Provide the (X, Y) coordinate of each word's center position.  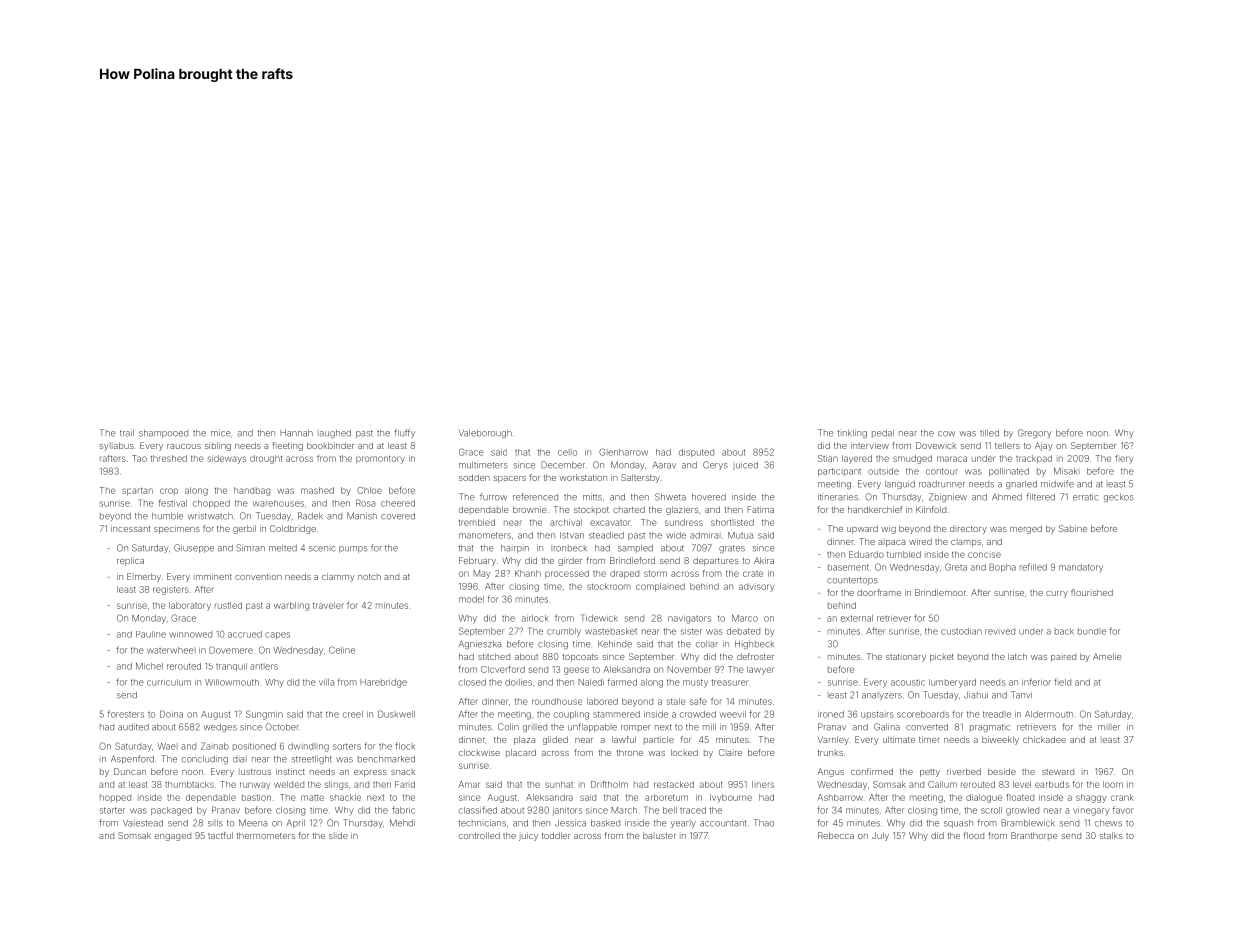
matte (312, 798)
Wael (167, 746)
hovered (709, 497)
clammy (338, 577)
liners (763, 784)
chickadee (1044, 739)
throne (630, 752)
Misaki (1067, 471)
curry (1057, 594)
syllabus (117, 446)
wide (676, 535)
